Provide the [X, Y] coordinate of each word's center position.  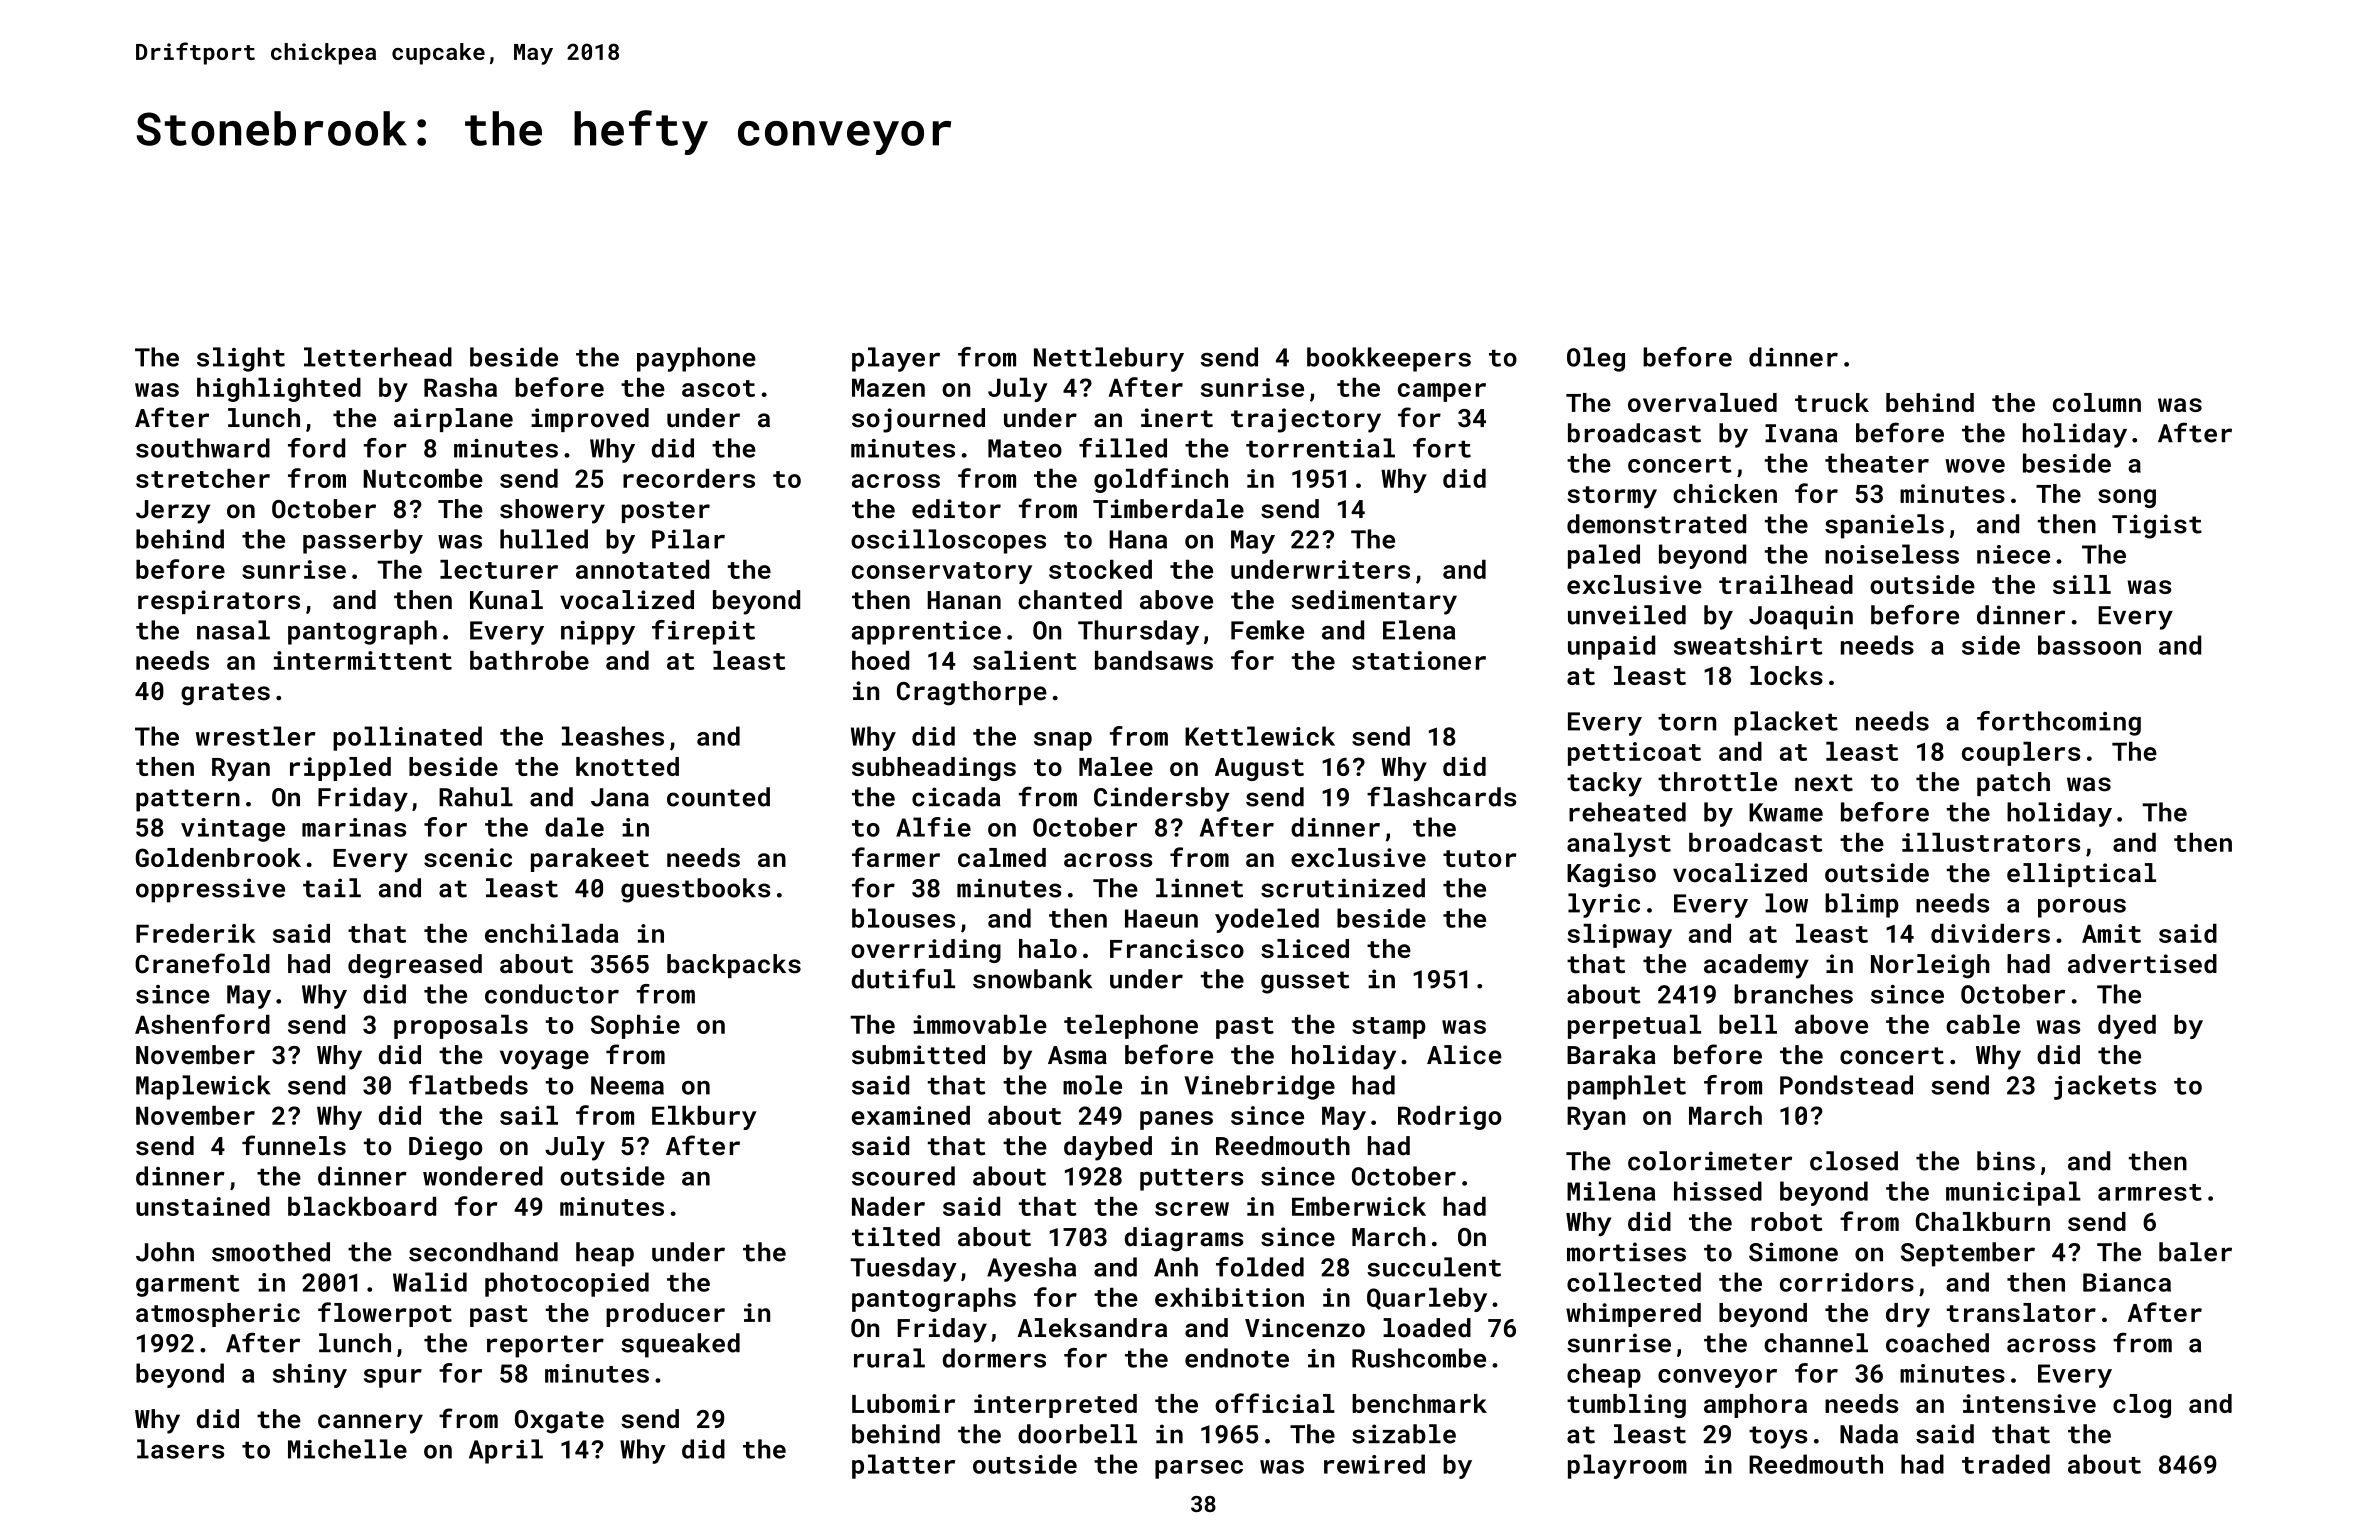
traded [2006, 1464]
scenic [468, 857]
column [2097, 402]
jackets [2105, 1087]
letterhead [378, 357]
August [1259, 769]
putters [1191, 1180]
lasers [180, 1449]
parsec [1199, 1469]
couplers [2021, 754]
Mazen [888, 387]
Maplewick [203, 1087]
